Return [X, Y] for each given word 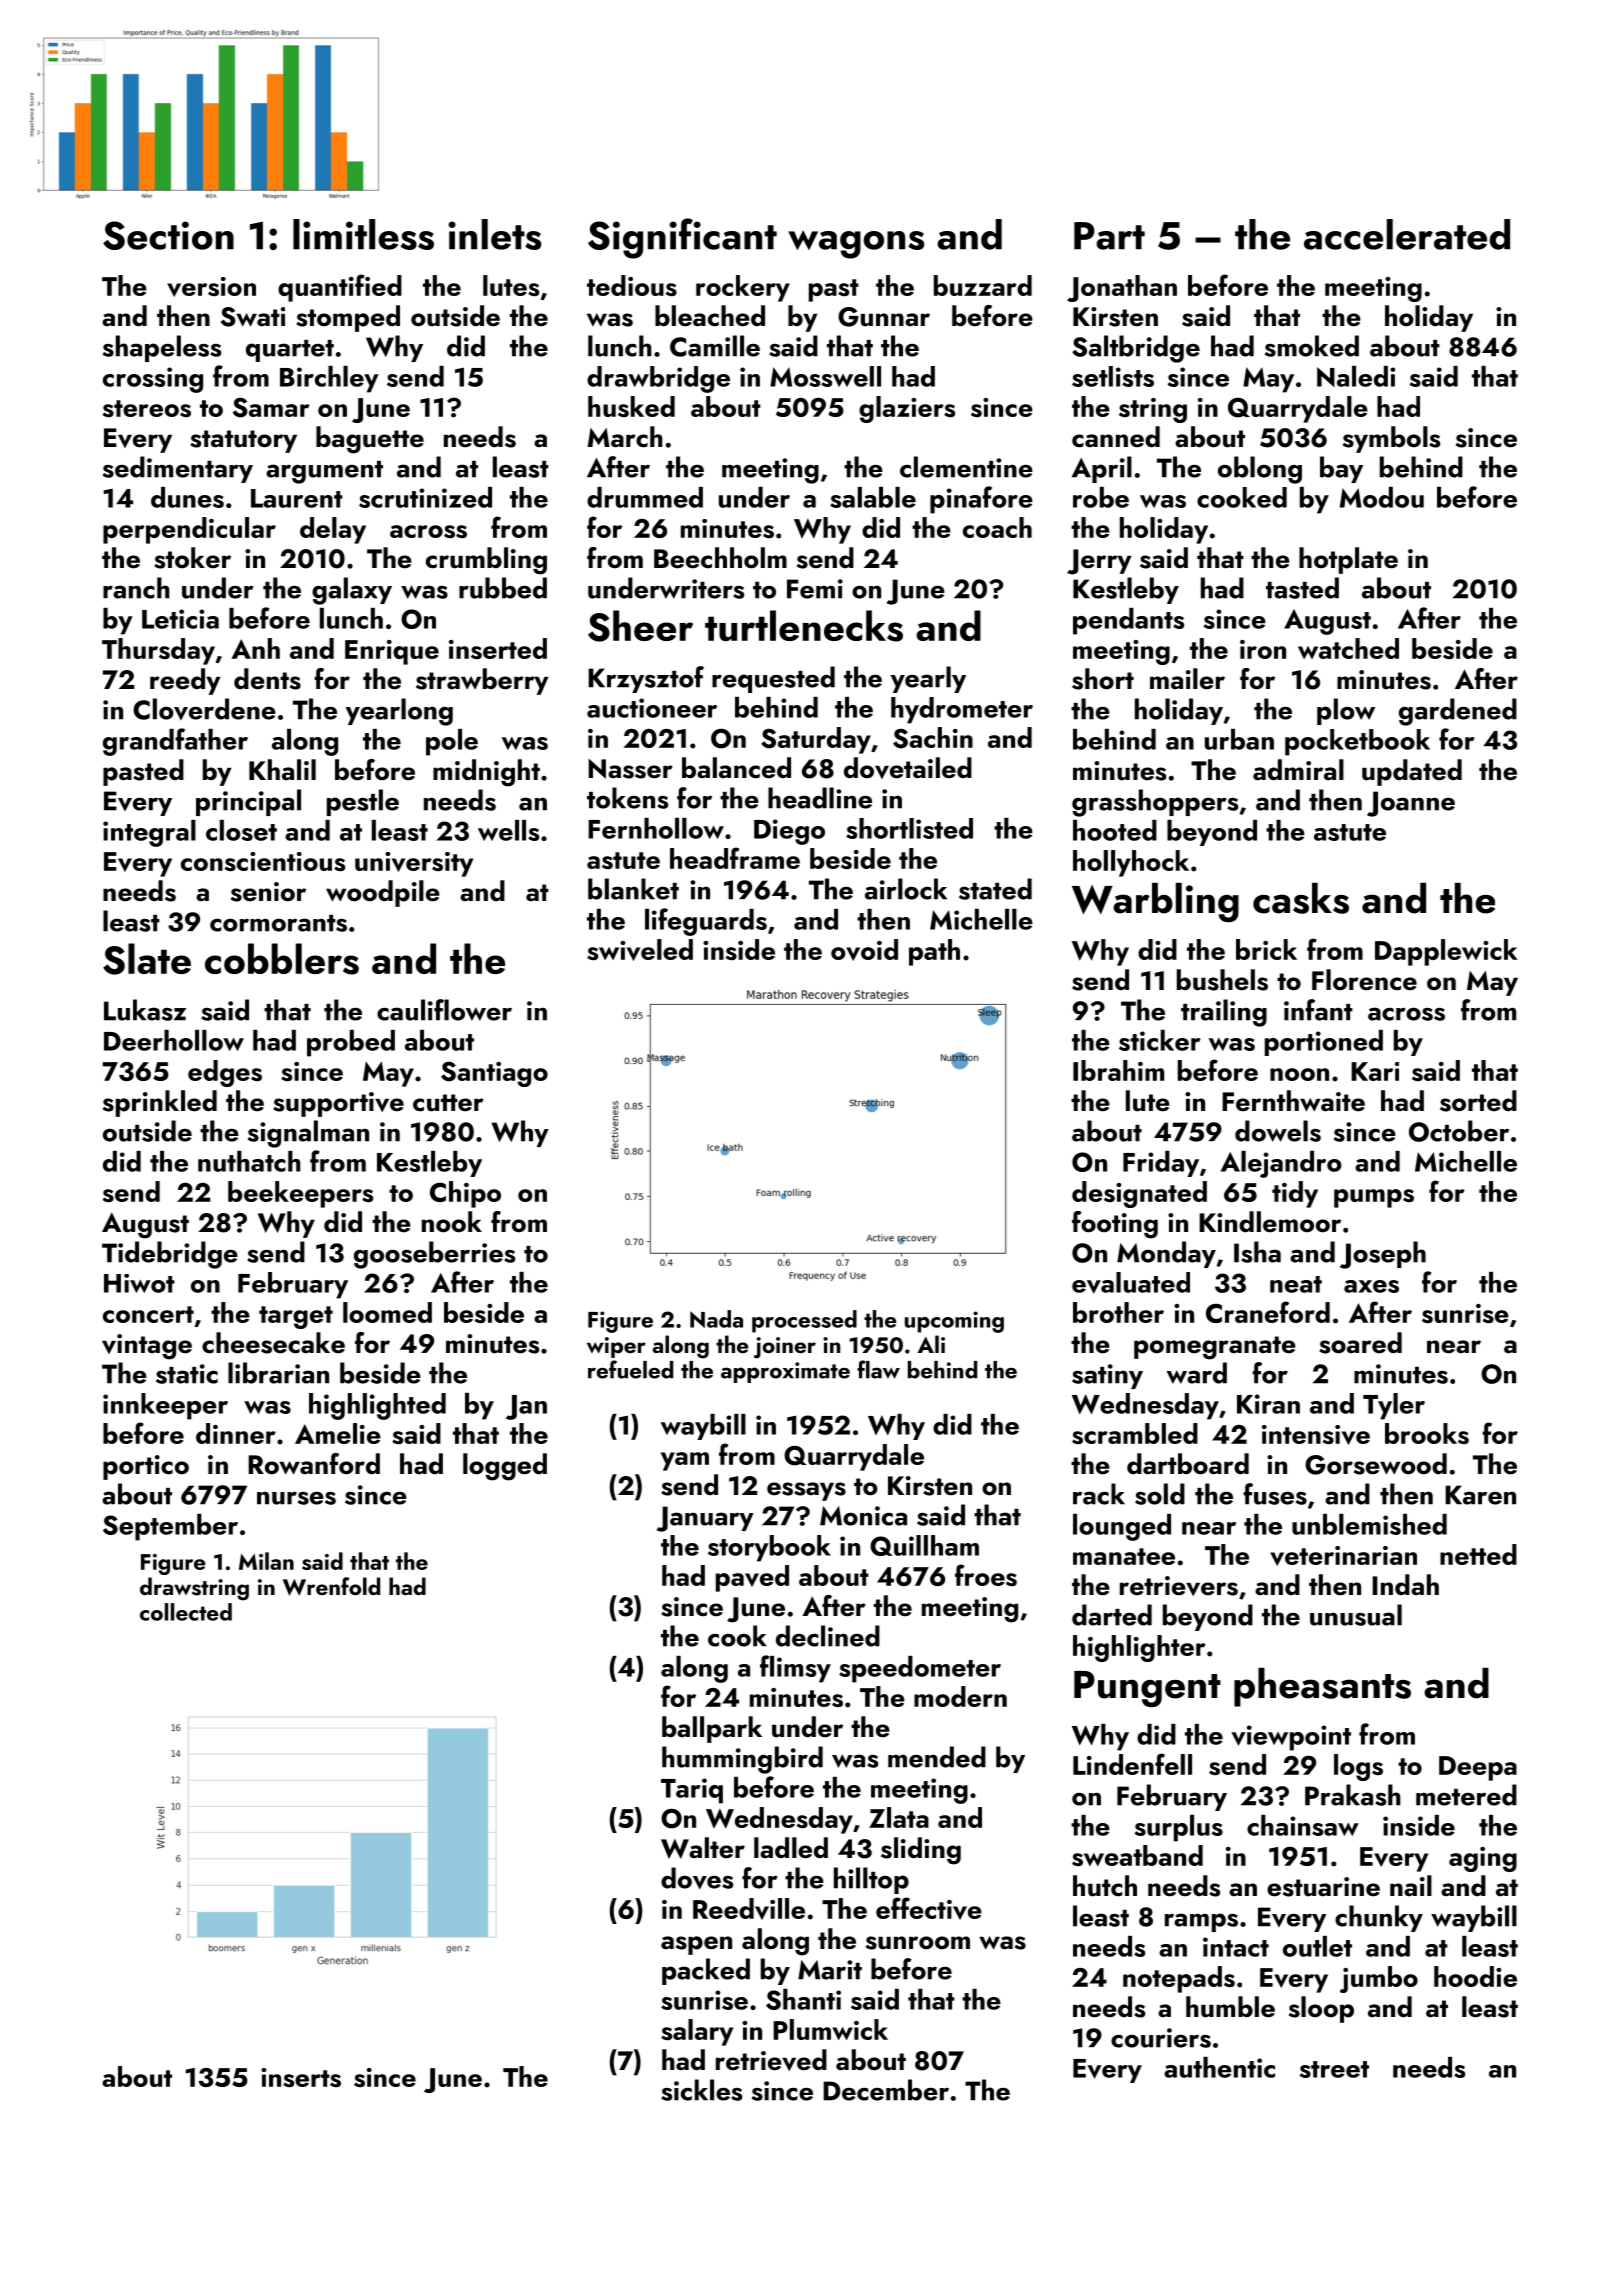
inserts [301, 2077]
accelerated [1407, 234]
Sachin [933, 738]
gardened [1458, 712]
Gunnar [884, 317]
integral [149, 833]
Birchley [329, 379]
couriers [1161, 2038]
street [1334, 2069]
